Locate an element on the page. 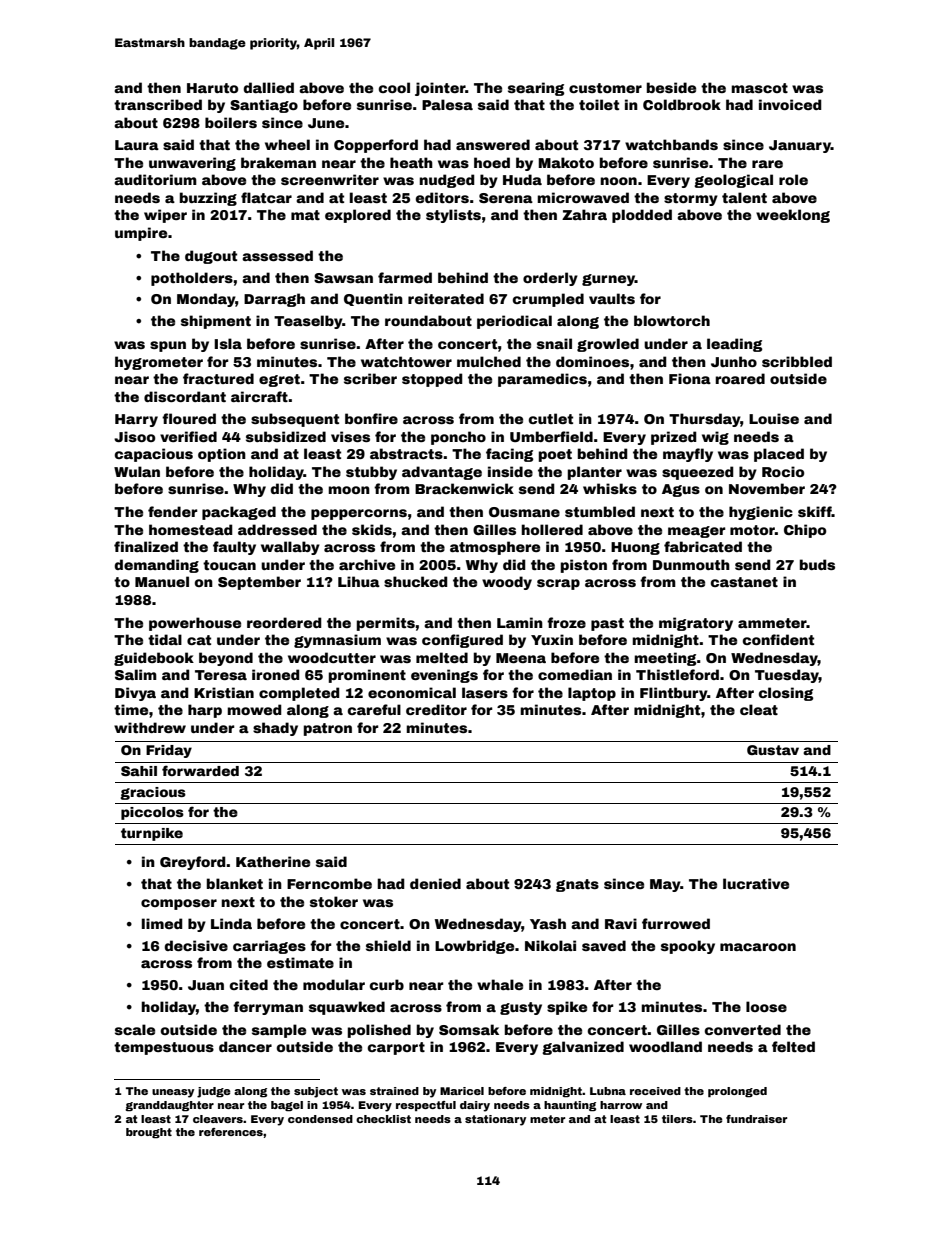 This image has width=952, height=1233. Makoto is located at coordinates (566, 162).
